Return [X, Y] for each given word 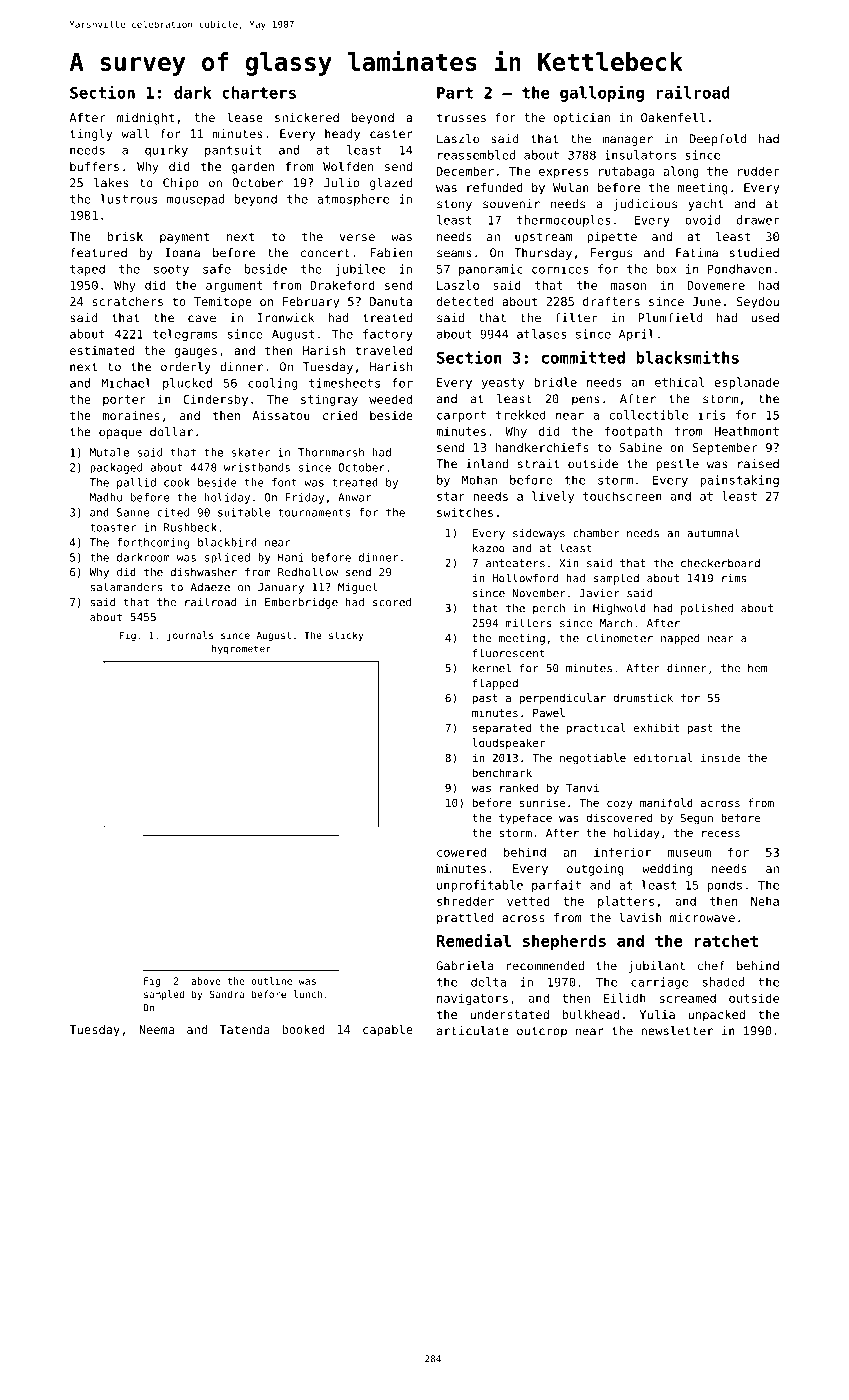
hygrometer [241, 650]
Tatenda [244, 1029]
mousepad [195, 200]
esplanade [747, 383]
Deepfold [718, 140]
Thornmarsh [331, 452]
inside [720, 757]
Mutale [109, 452]
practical [596, 729]
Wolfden [348, 166]
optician [581, 119]
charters [259, 92]
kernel [492, 668]
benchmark [502, 772]
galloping [602, 93]
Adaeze [210, 587]
